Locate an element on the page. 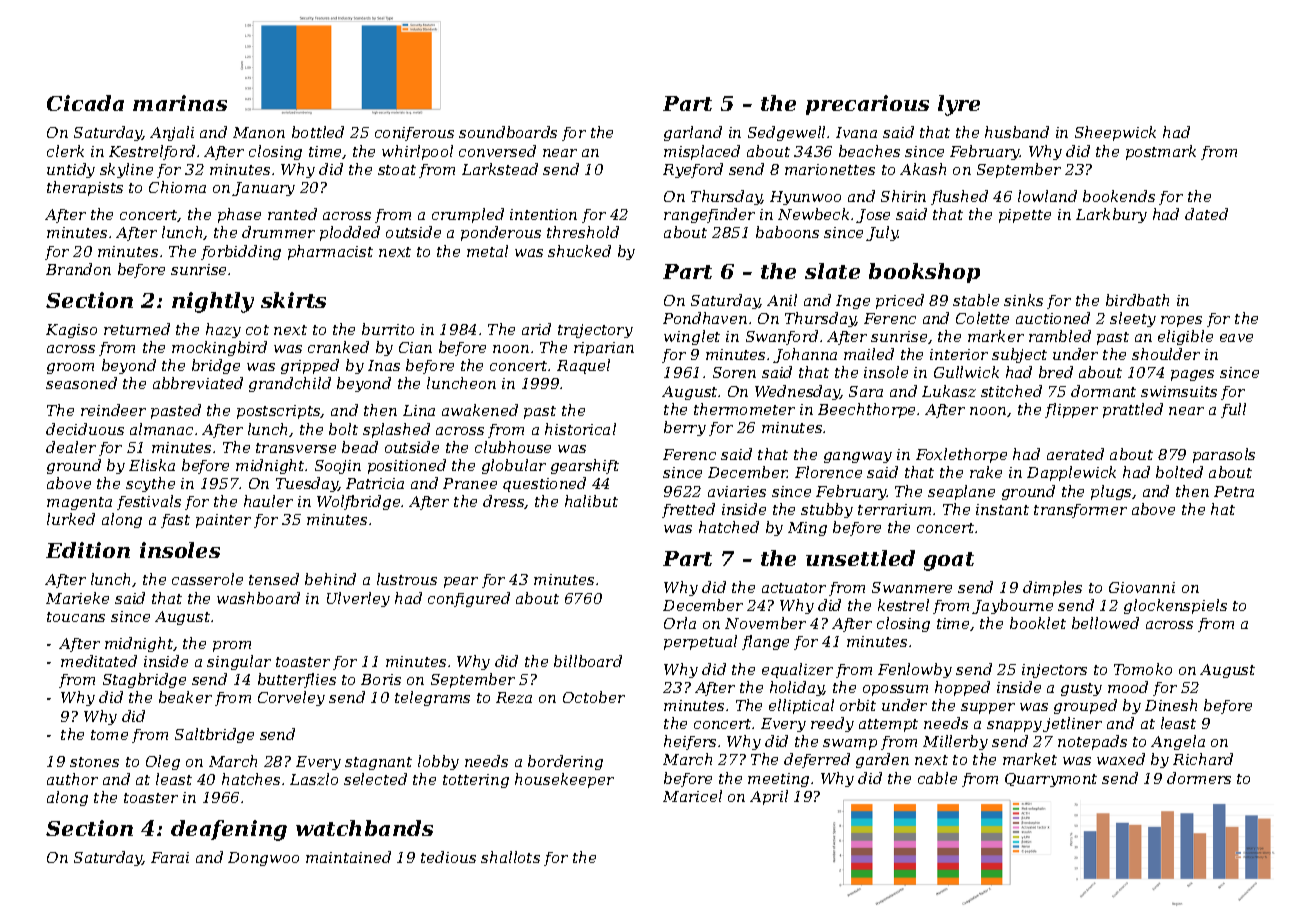 The width and height of the document is (1308, 924). lyre is located at coordinates (959, 105).
